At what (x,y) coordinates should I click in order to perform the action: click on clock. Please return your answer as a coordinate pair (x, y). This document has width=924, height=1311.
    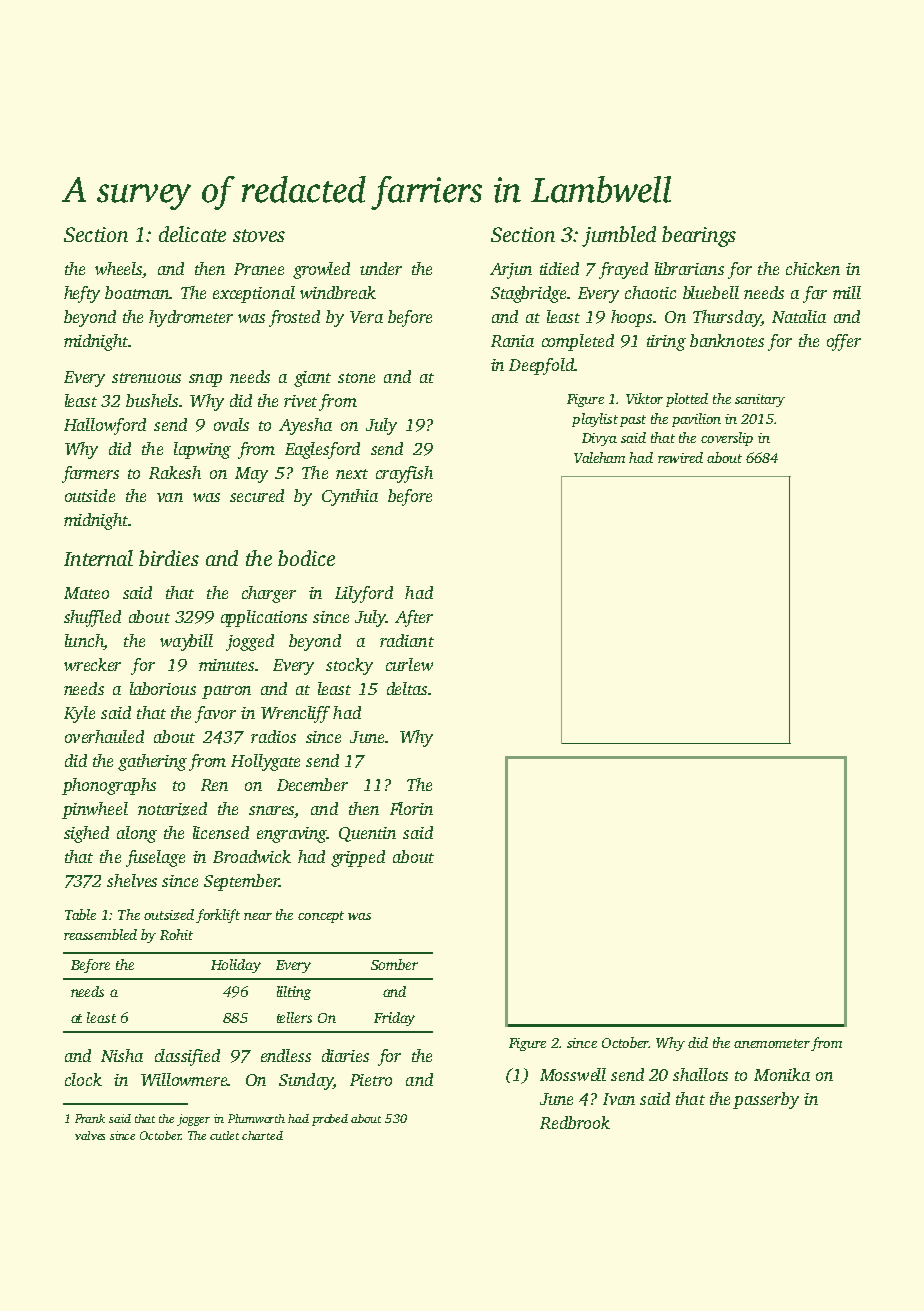
    Looking at the image, I should click on (83, 1079).
